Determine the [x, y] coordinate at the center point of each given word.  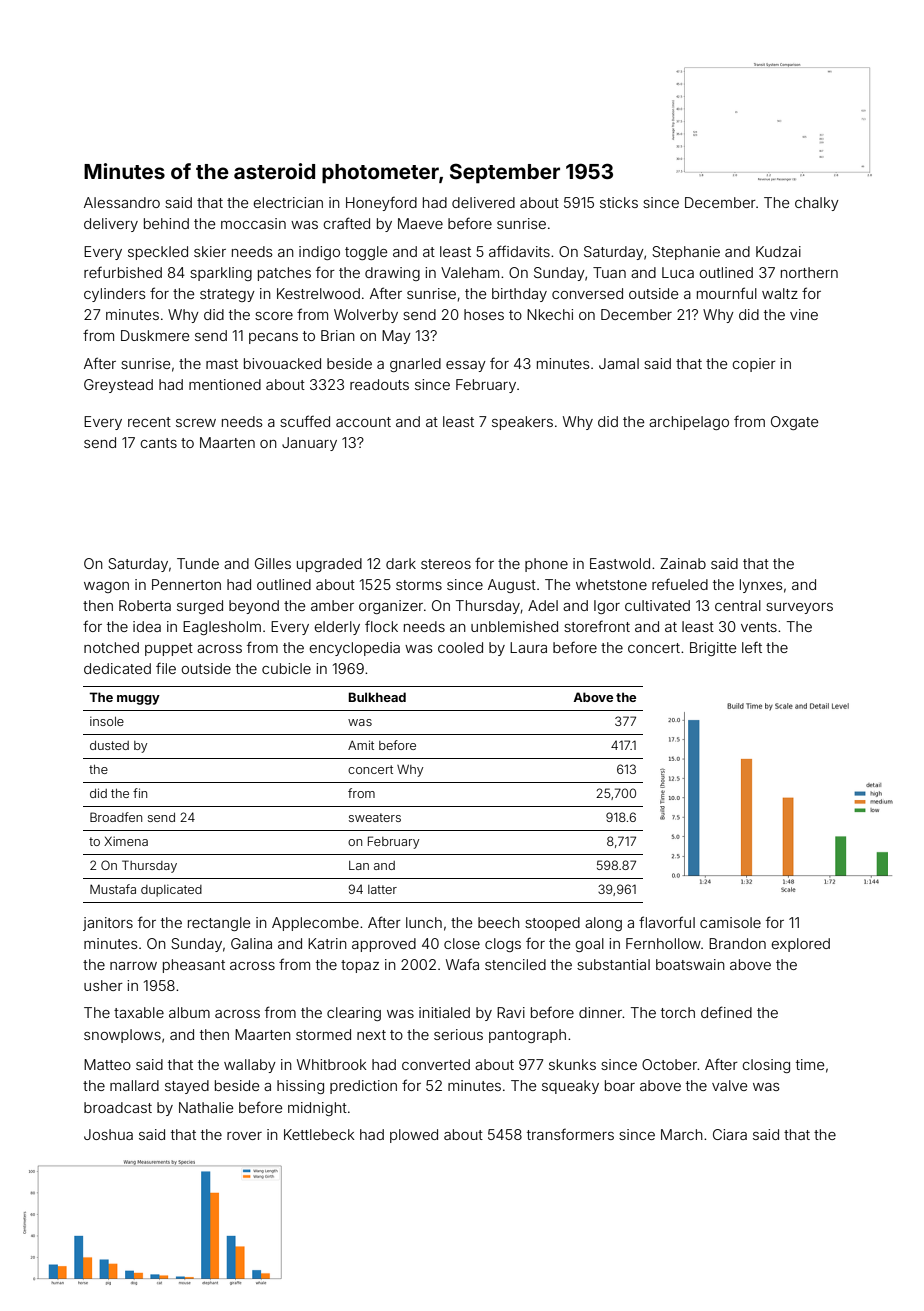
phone [546, 565]
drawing [392, 274]
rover [244, 1136]
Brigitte [713, 649]
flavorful [667, 922]
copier [754, 365]
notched [111, 647]
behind [166, 223]
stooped [552, 924]
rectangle [219, 924]
